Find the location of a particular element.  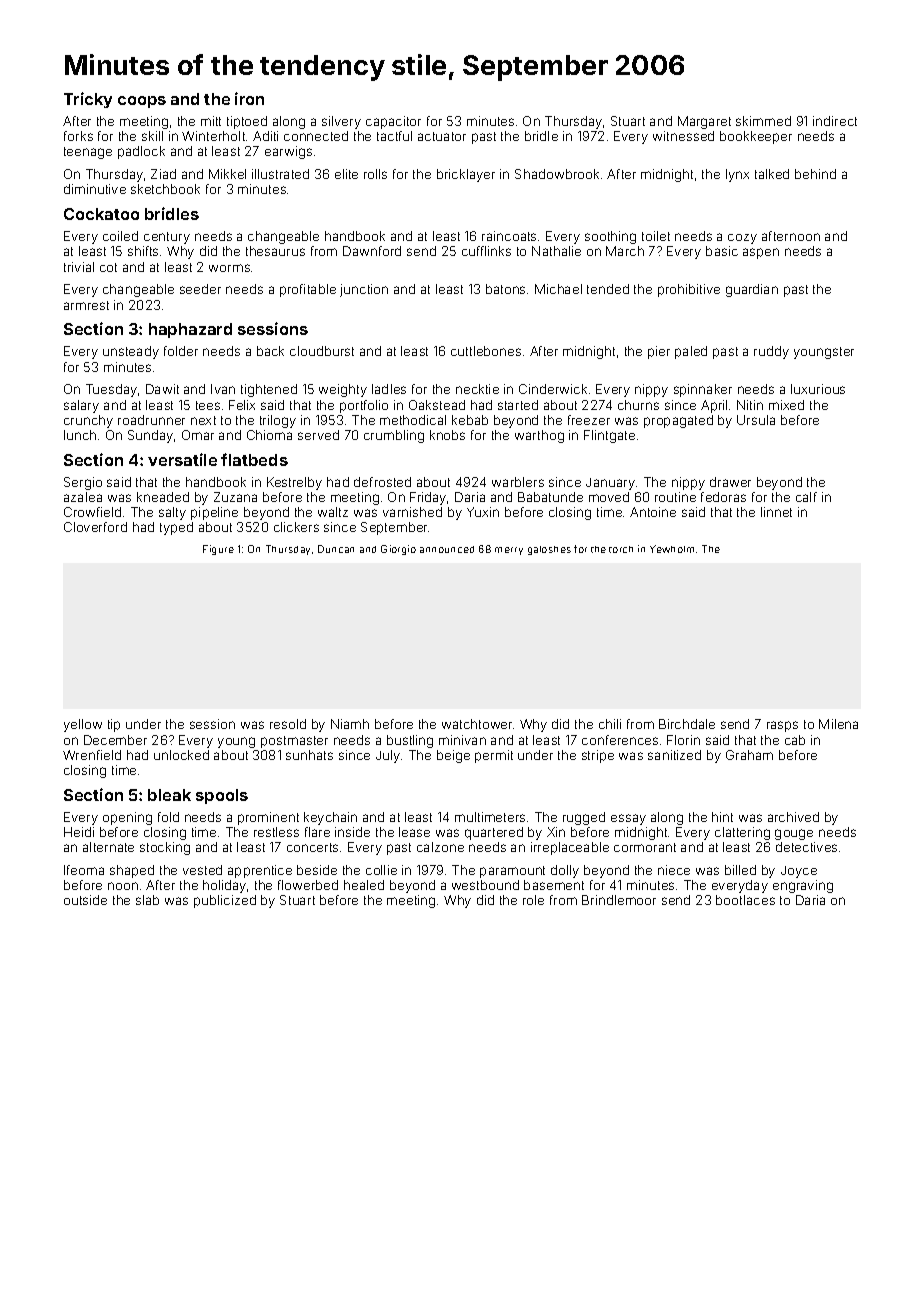

iron is located at coordinates (249, 98).
